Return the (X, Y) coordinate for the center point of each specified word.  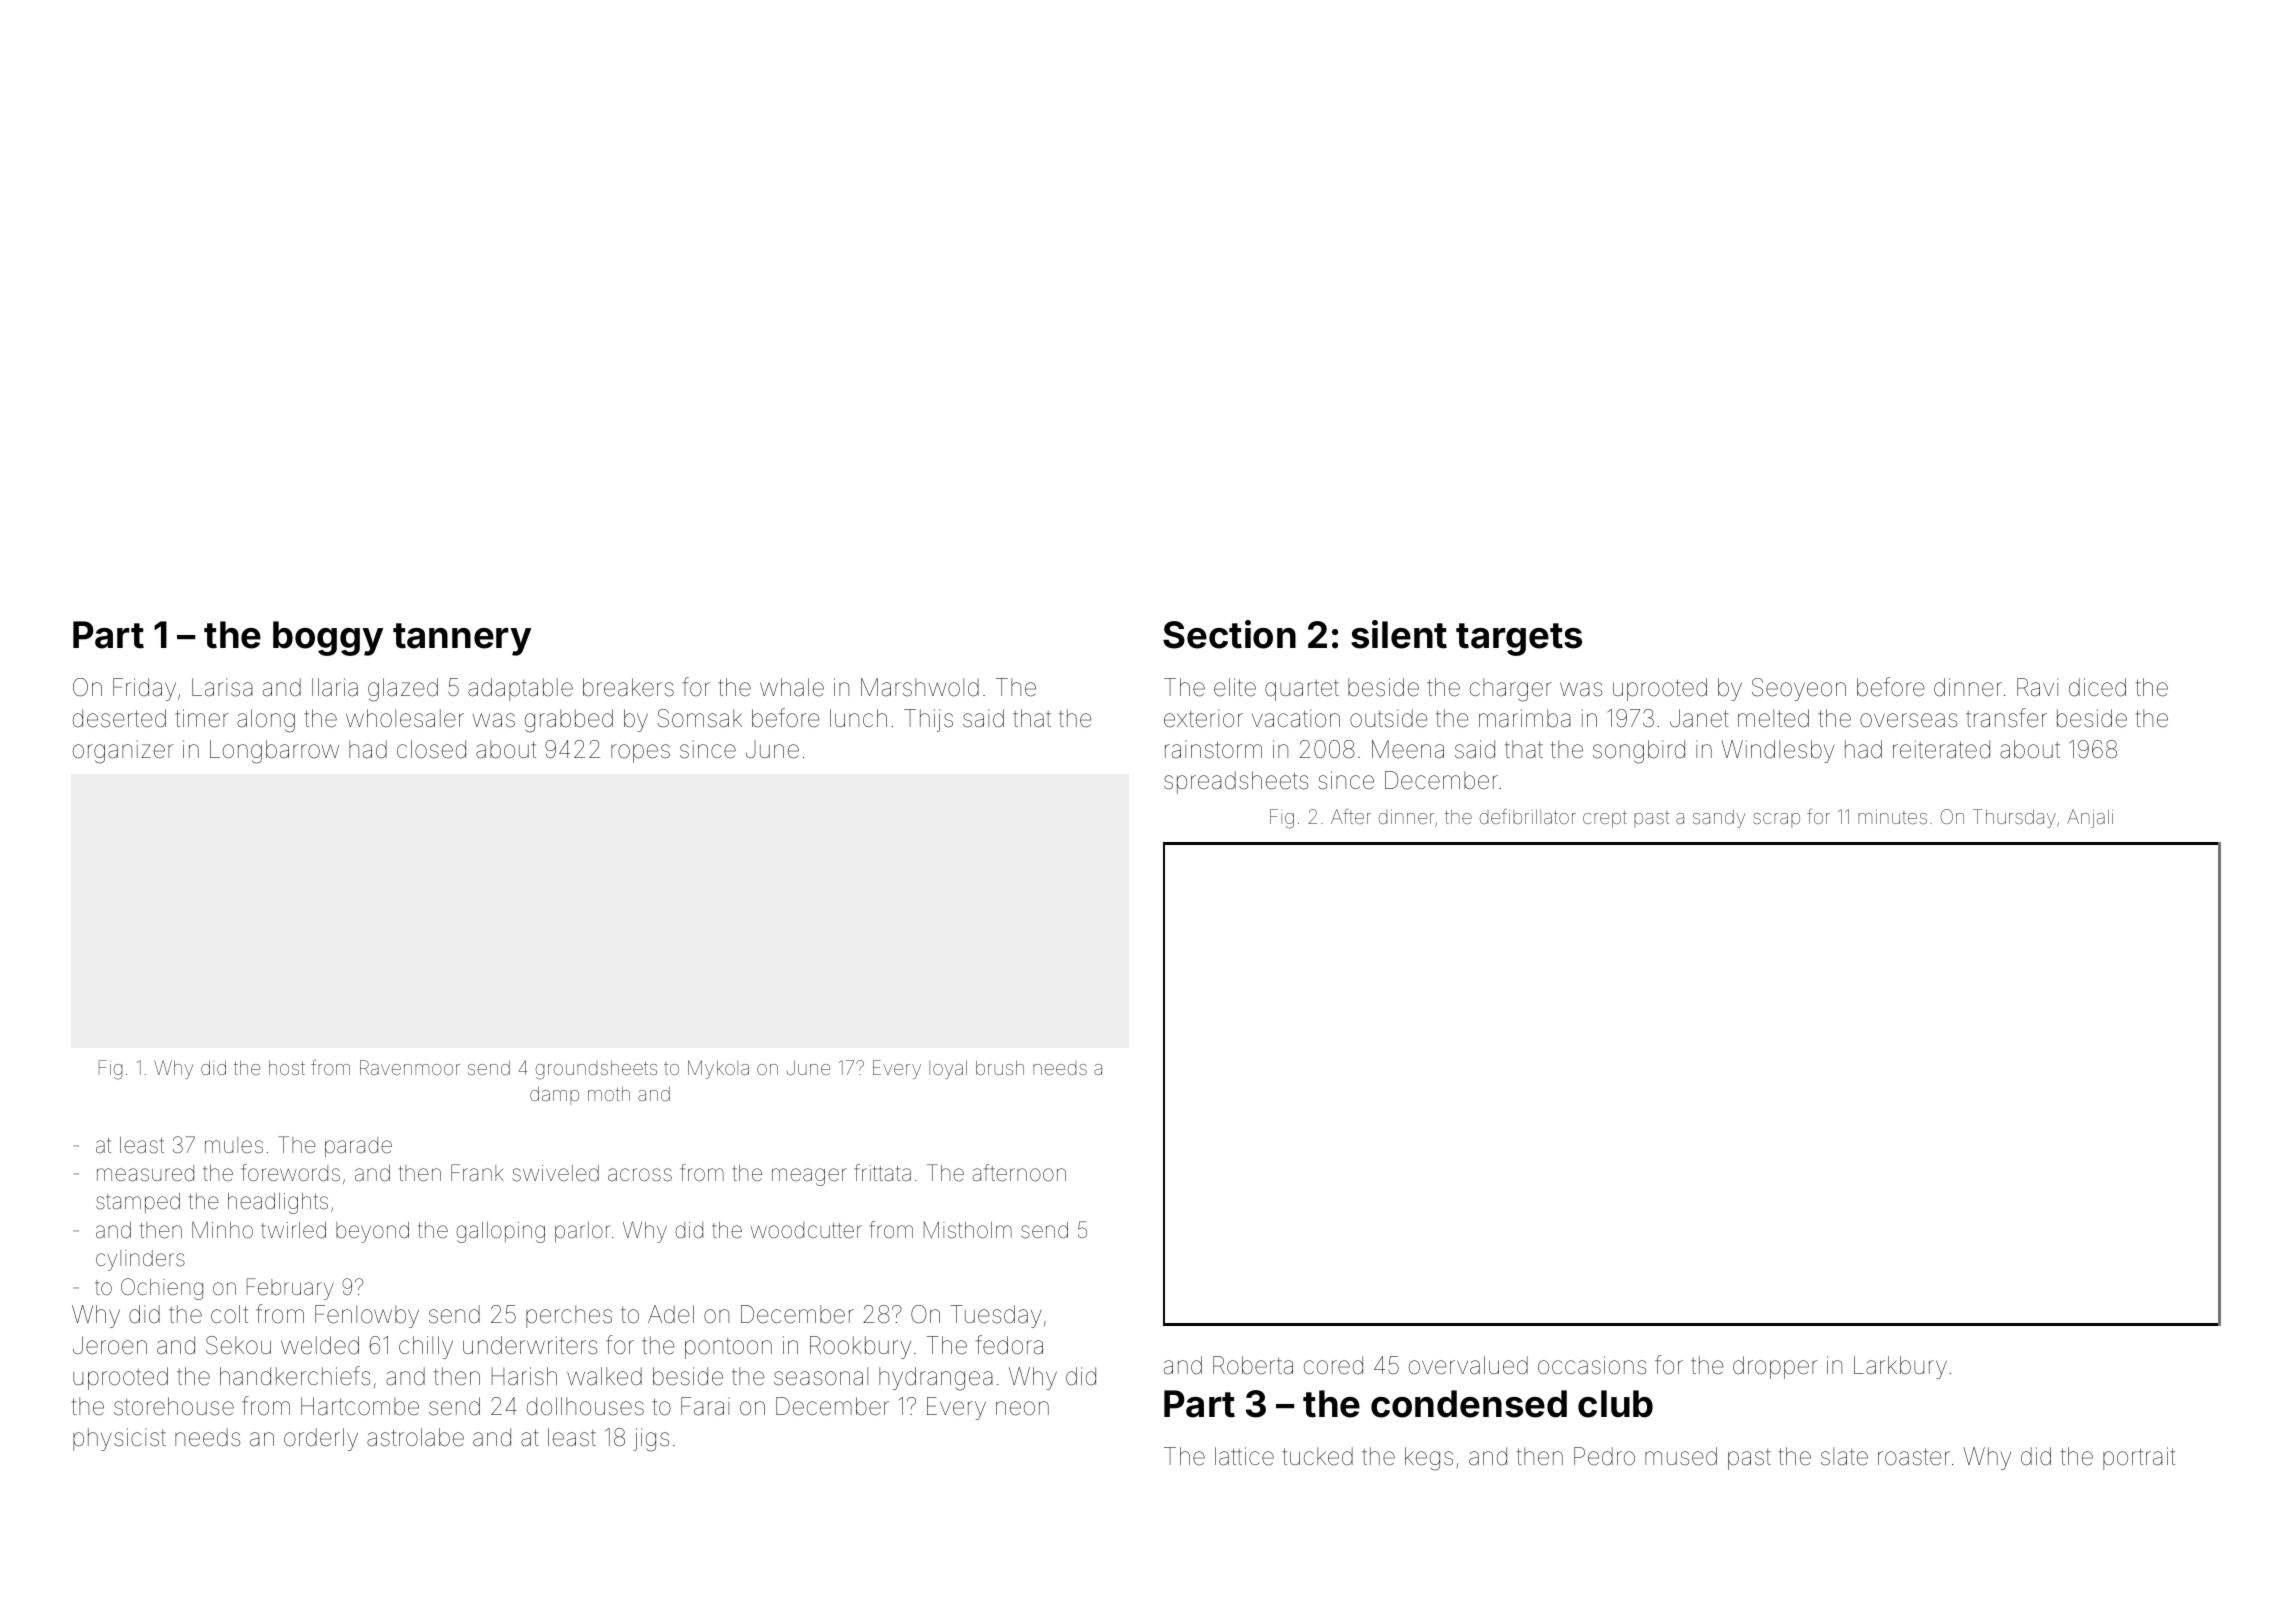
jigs (651, 1440)
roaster (1914, 1457)
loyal (948, 1069)
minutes (1892, 816)
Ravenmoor (410, 1067)
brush (1000, 1067)
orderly (321, 1439)
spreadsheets (1236, 782)
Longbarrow (274, 752)
